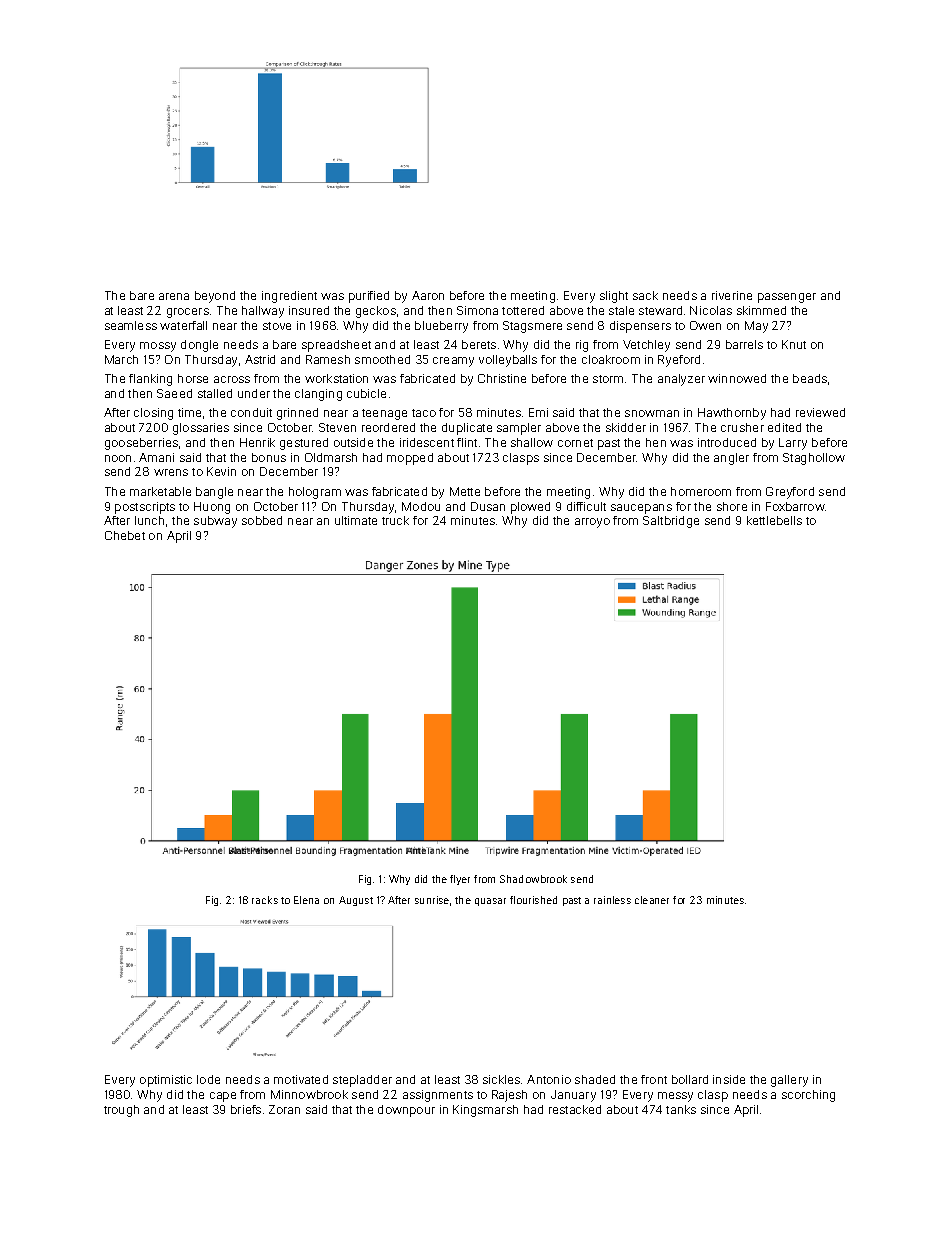 This page has width=952, height=1233. I want to click on Zoran, so click(284, 1109).
